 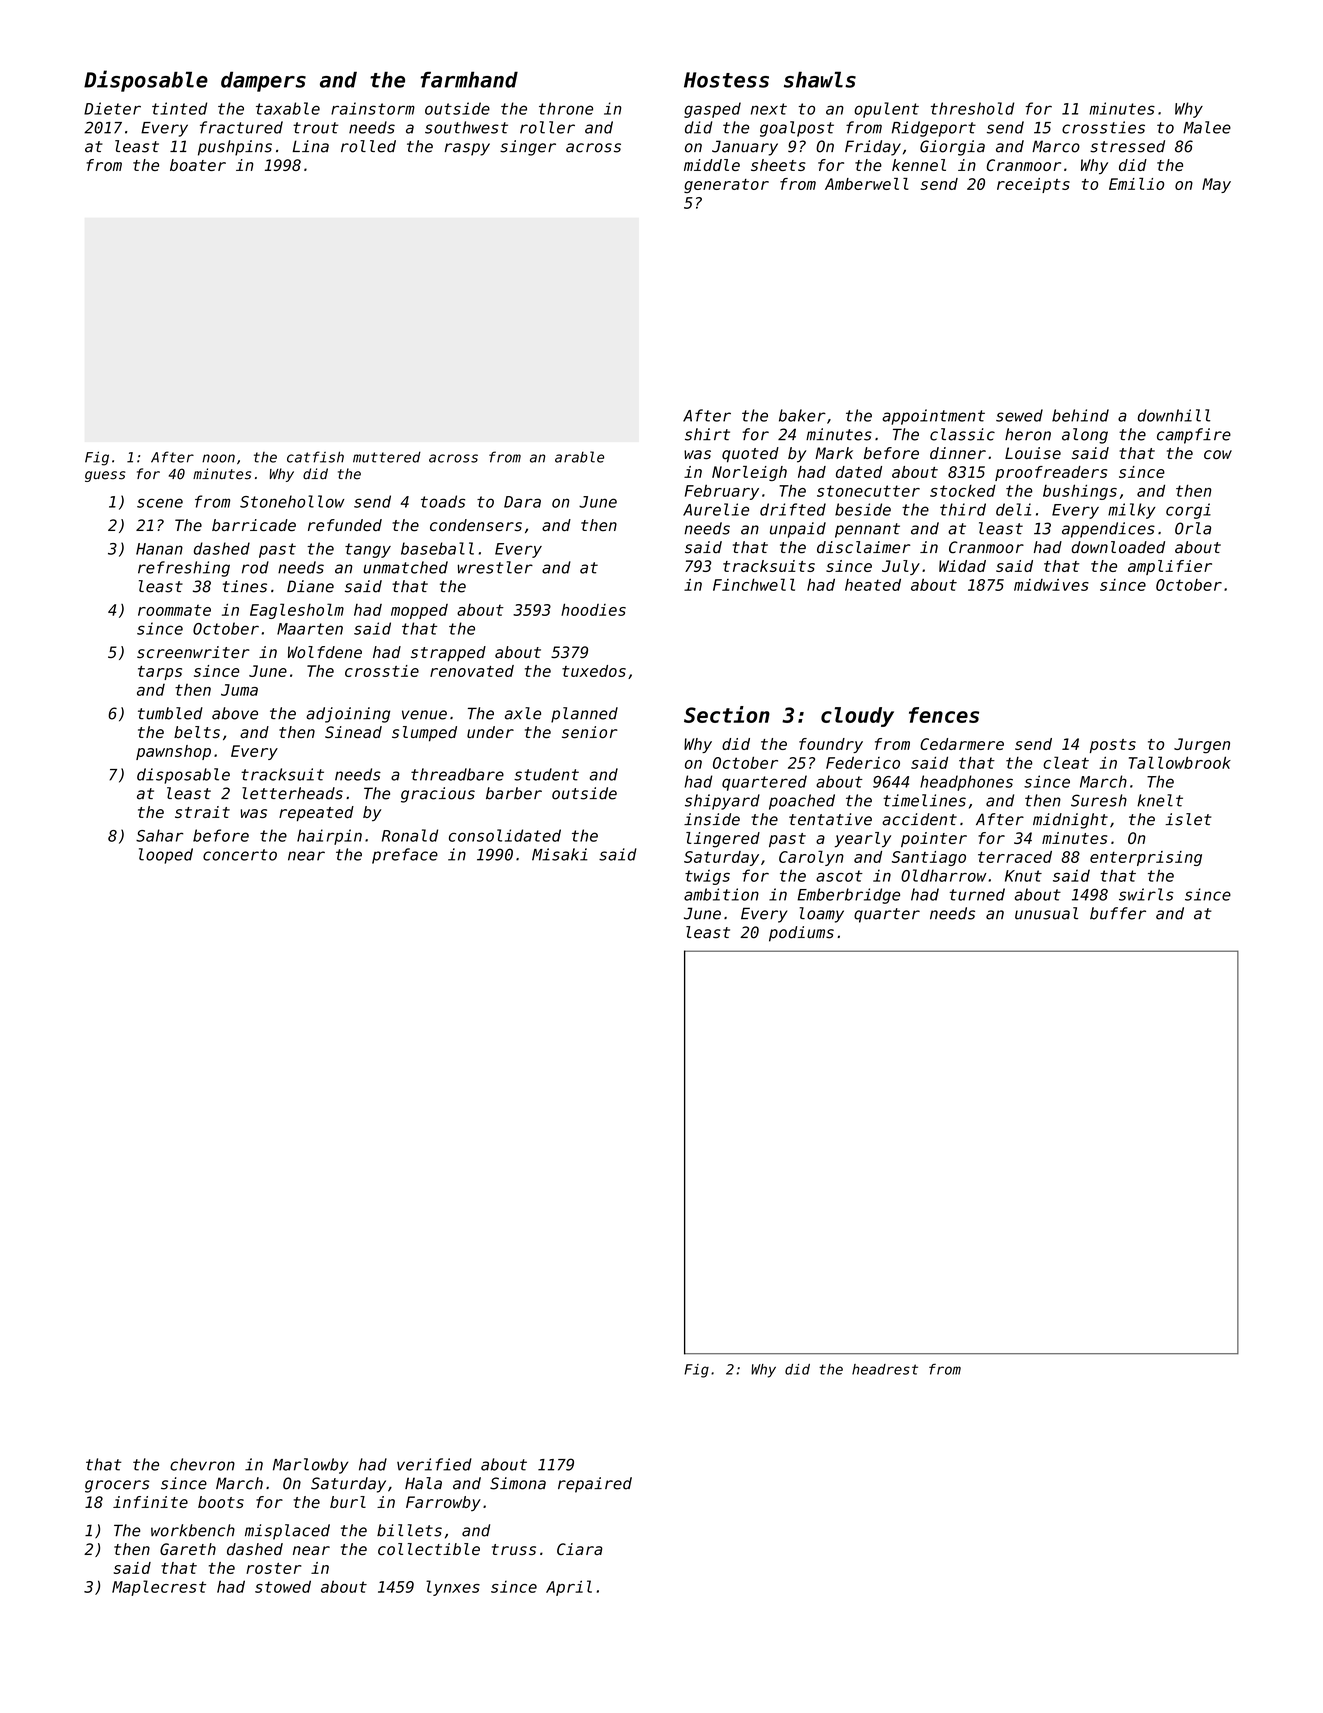 I want to click on noon, so click(x=218, y=458).
